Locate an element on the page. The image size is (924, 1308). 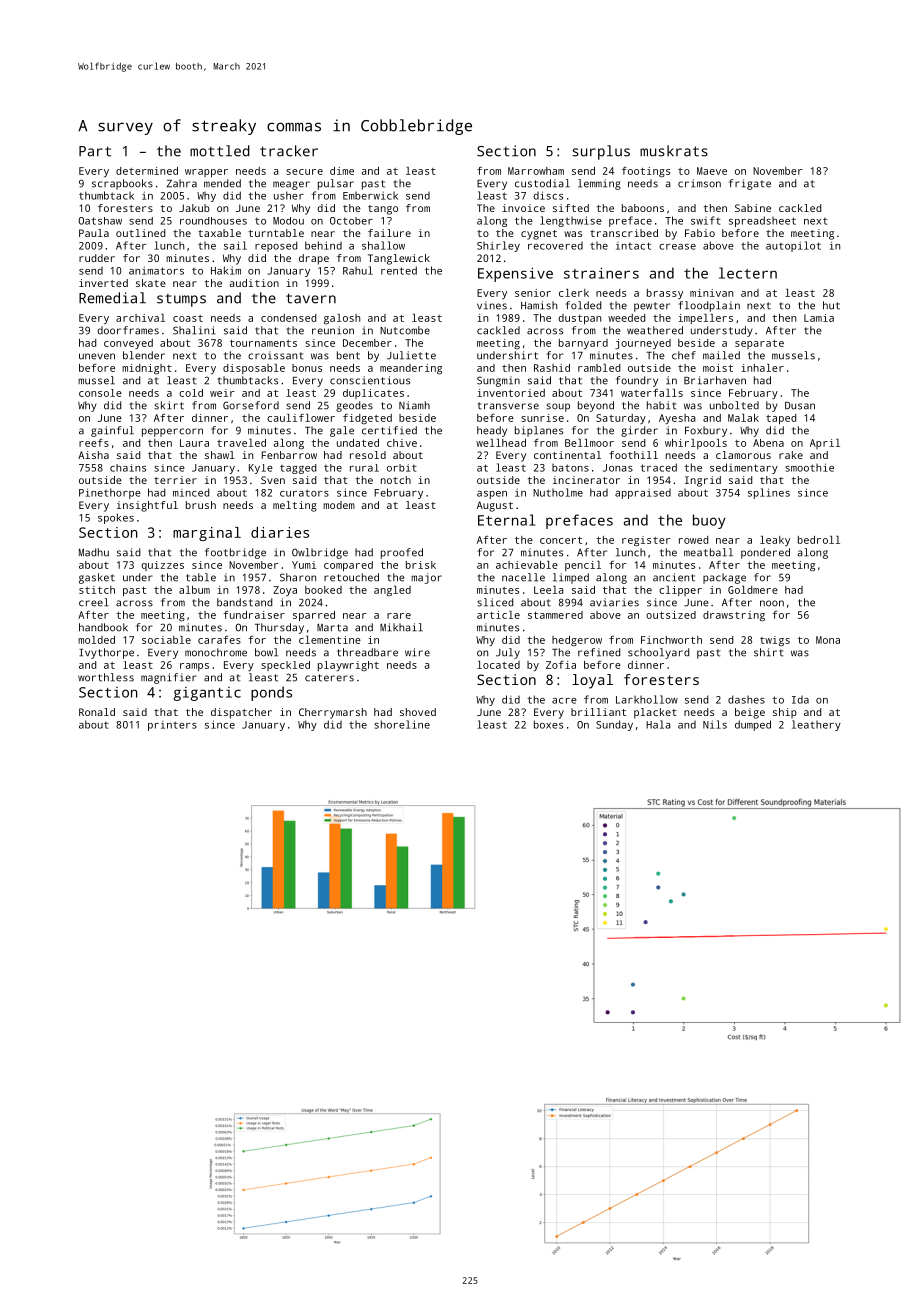
creel is located at coordinates (94, 602).
